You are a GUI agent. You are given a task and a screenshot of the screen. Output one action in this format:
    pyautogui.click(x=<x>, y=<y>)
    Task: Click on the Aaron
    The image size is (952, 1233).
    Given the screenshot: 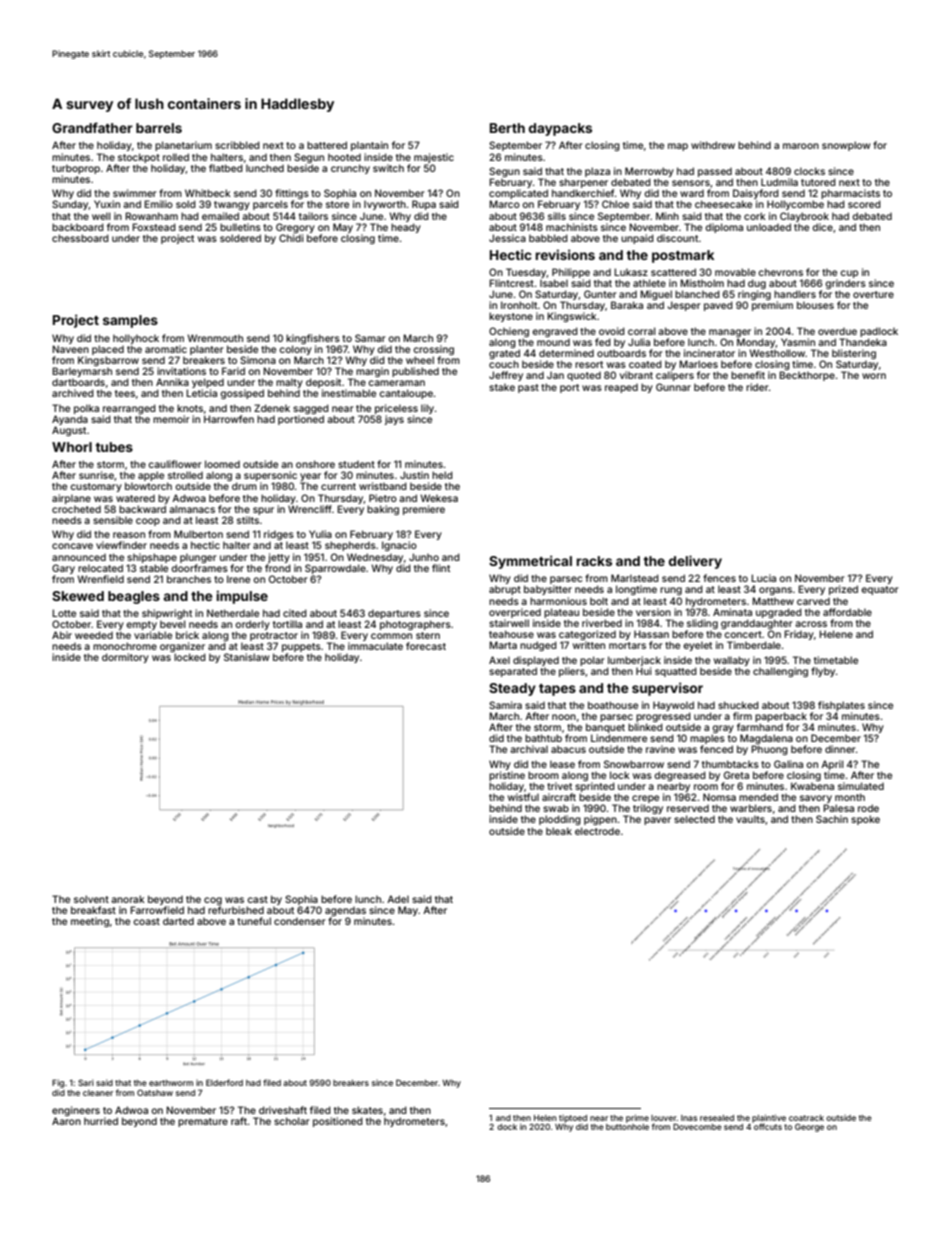 What is the action you would take?
    pyautogui.click(x=66, y=1121)
